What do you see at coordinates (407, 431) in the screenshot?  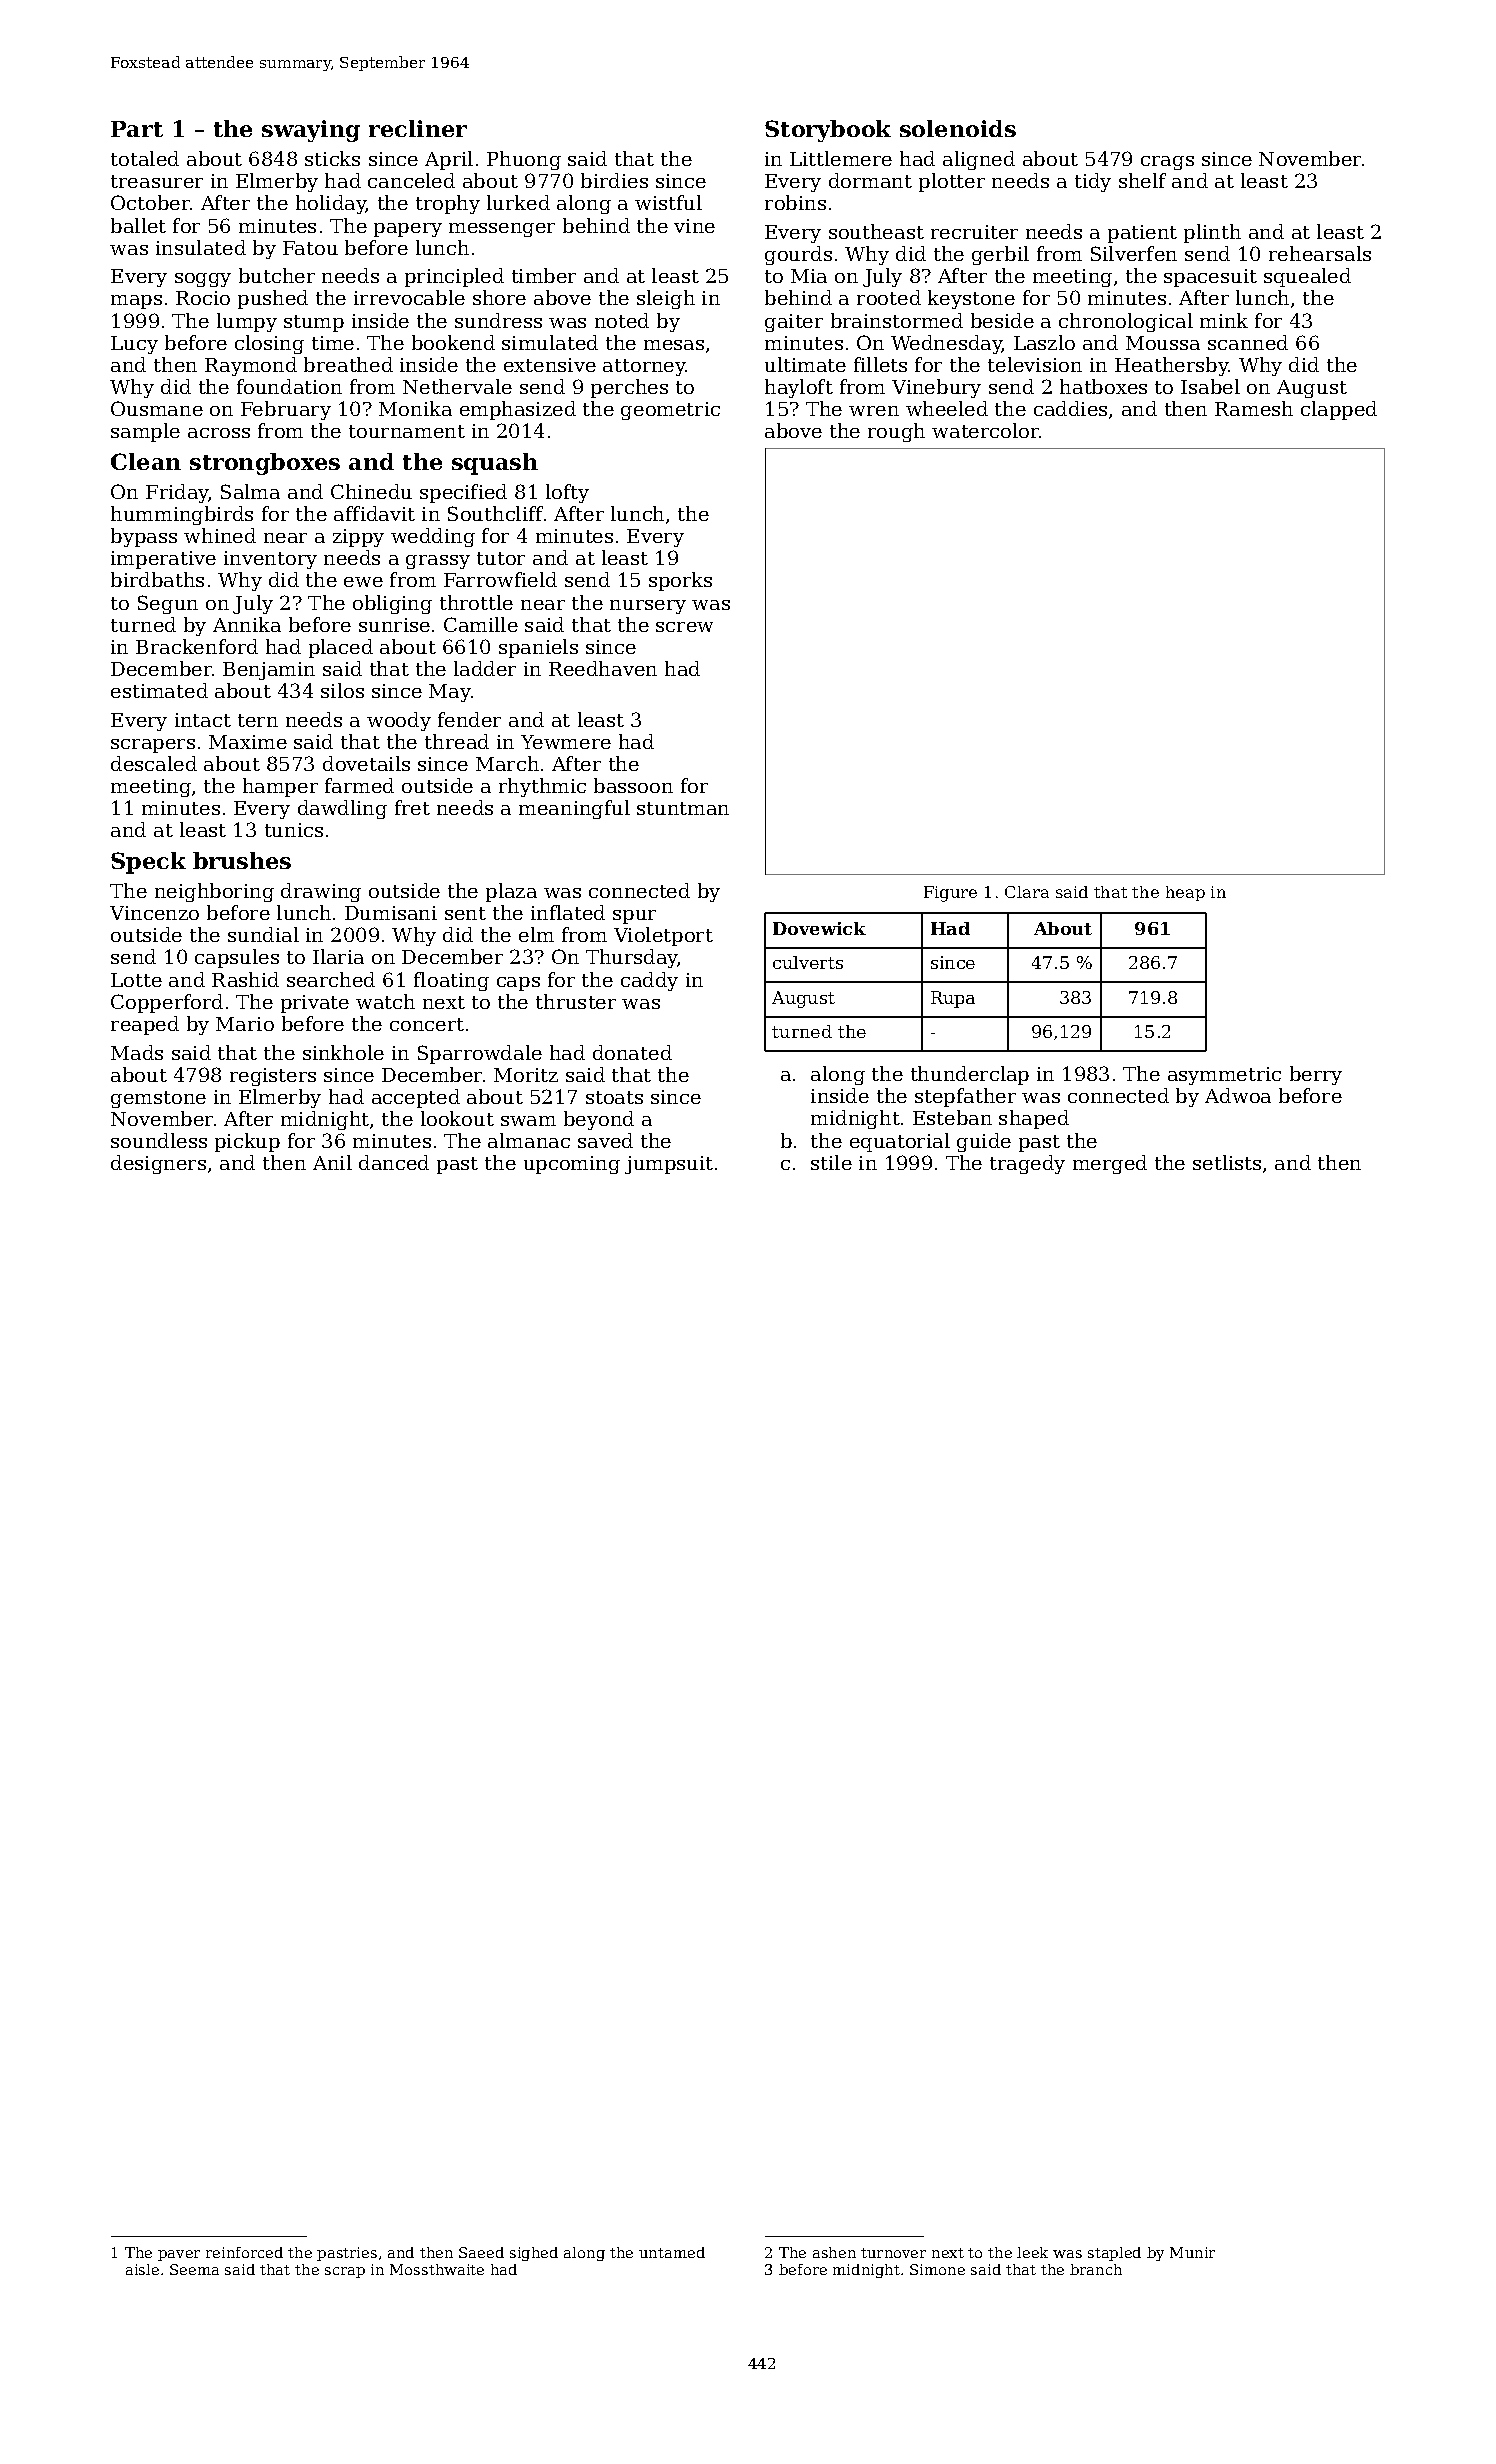 I see `tournament` at bounding box center [407, 431].
